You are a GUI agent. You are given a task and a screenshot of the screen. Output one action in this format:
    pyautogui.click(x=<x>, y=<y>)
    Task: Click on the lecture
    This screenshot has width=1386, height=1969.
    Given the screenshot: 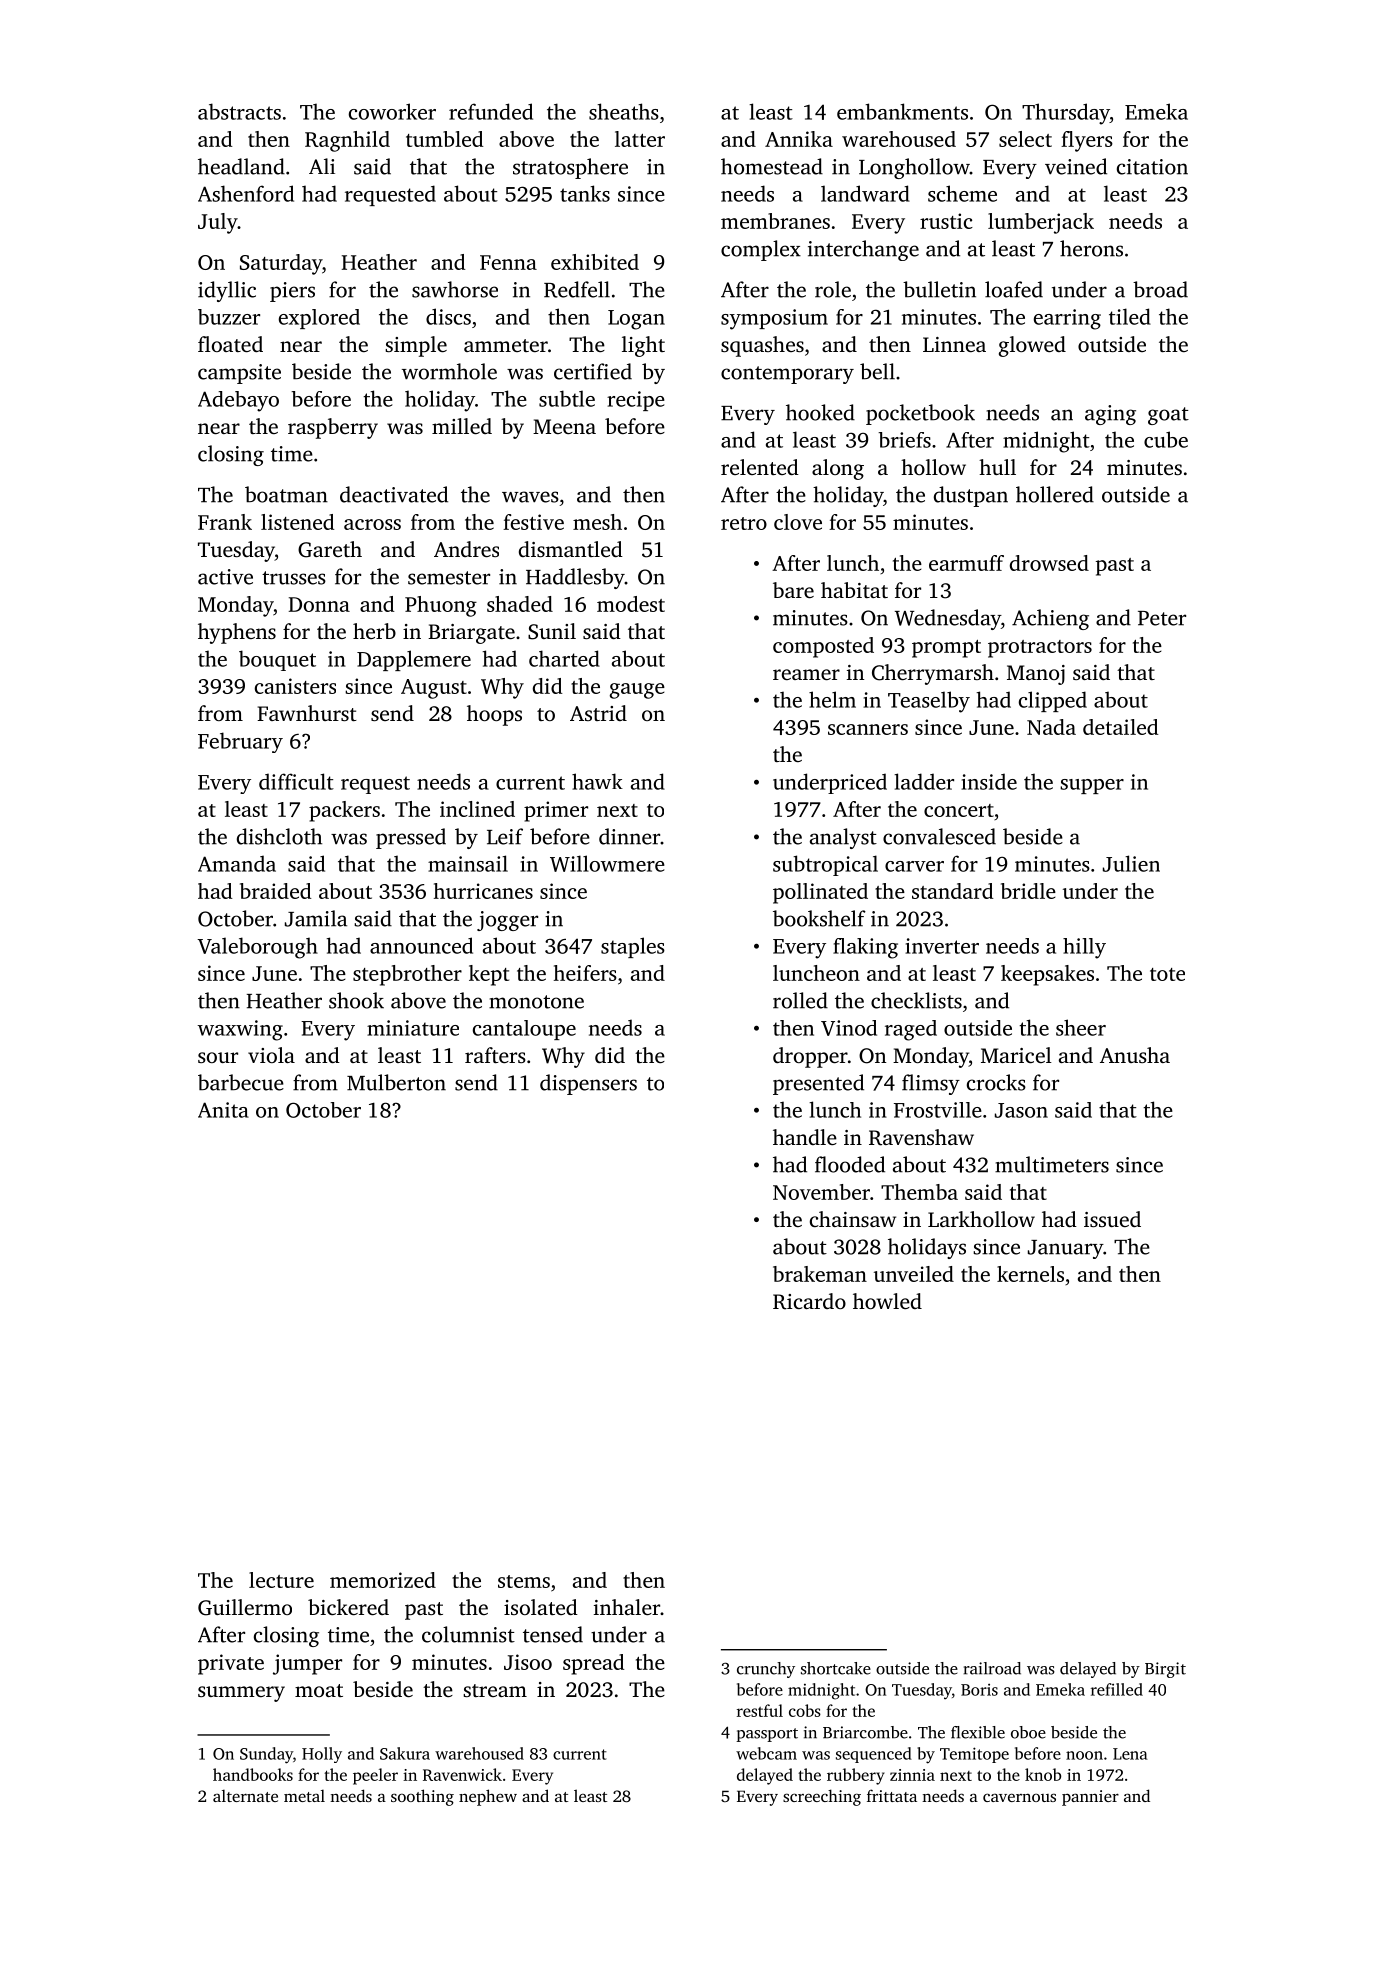 What is the action you would take?
    pyautogui.click(x=281, y=1580)
